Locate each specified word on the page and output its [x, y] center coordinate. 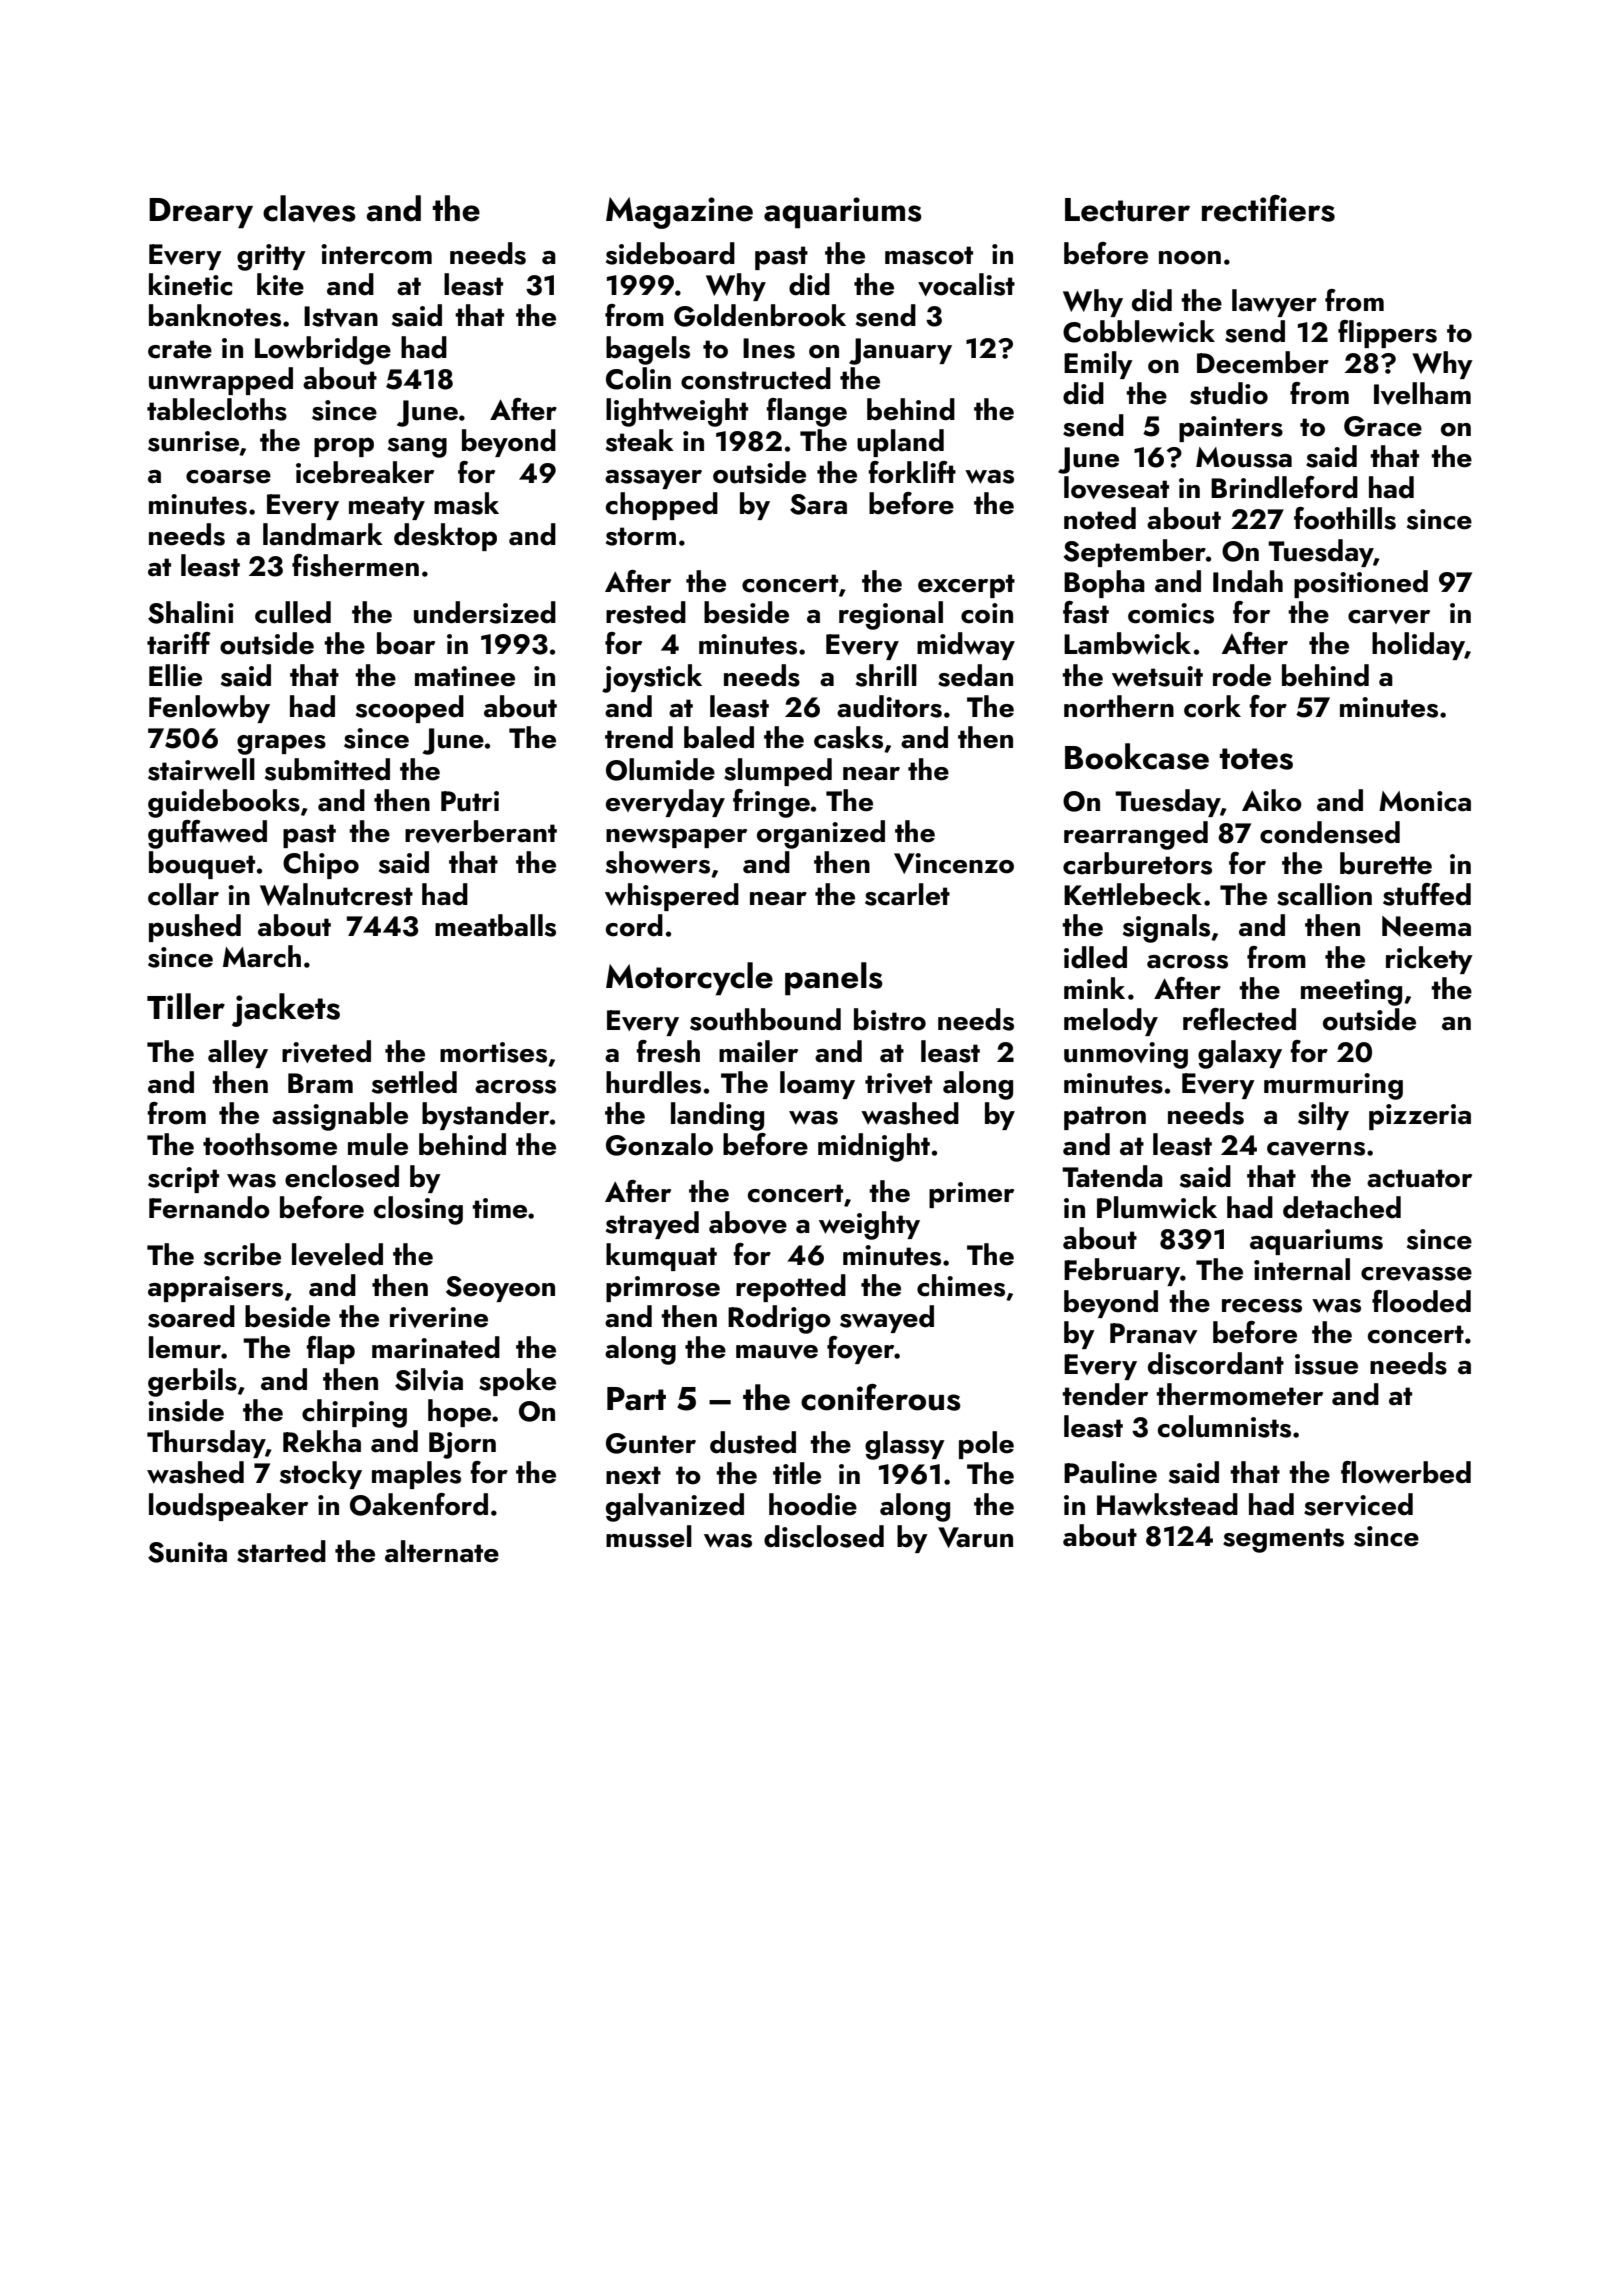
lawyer [1274, 303]
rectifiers [1268, 208]
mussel [649, 1536]
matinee [465, 676]
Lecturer [1127, 210]
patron [1105, 1118]
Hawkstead [1167, 1504]
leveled [337, 1254]
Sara [818, 504]
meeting [1351, 992]
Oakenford [419, 1504]
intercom [376, 254]
